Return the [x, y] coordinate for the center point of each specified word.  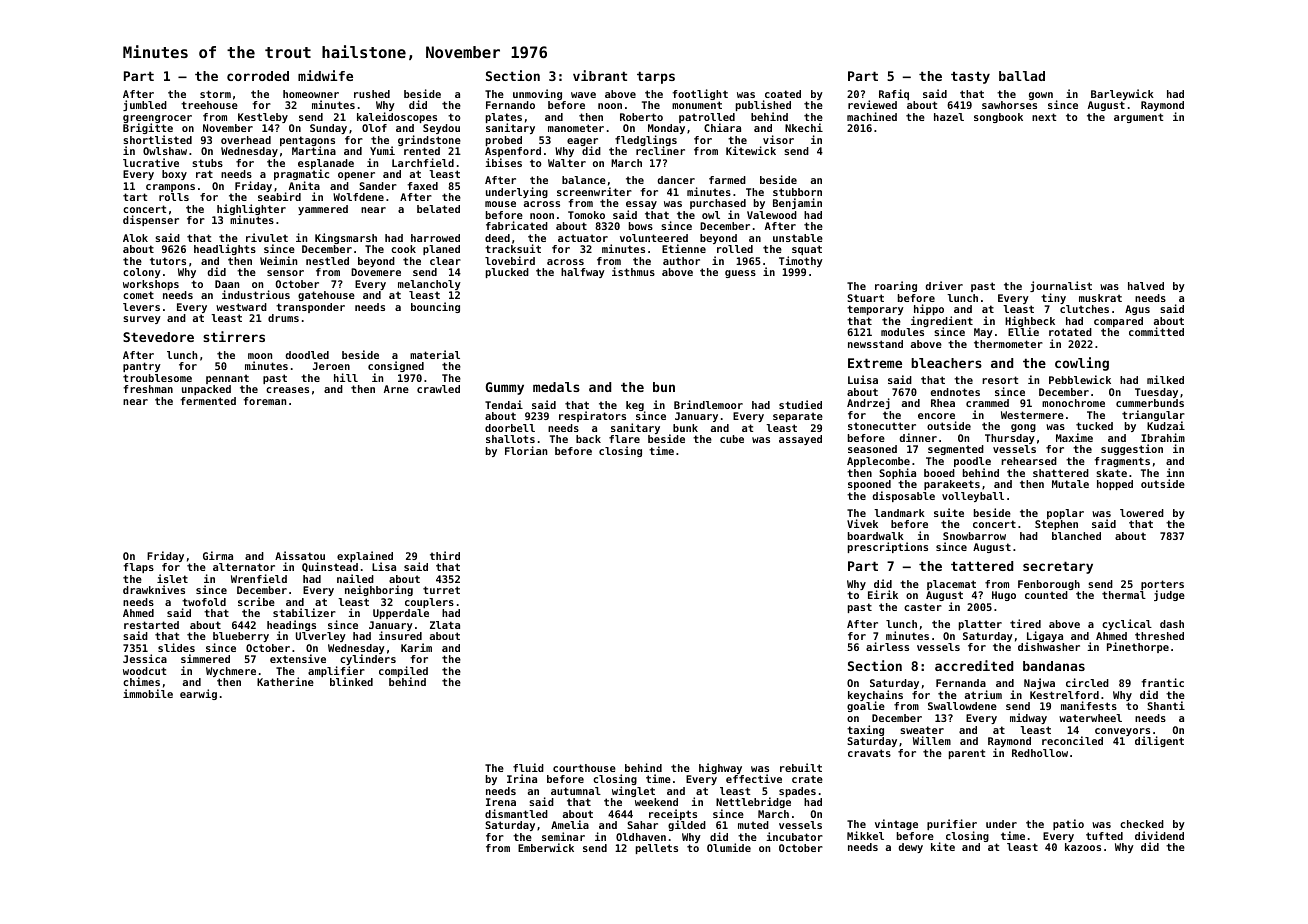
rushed [372, 94]
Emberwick [546, 847]
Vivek [862, 523]
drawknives [154, 589]
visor [778, 139]
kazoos [1083, 847]
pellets [657, 849]
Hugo [1004, 596]
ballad [1022, 76]
